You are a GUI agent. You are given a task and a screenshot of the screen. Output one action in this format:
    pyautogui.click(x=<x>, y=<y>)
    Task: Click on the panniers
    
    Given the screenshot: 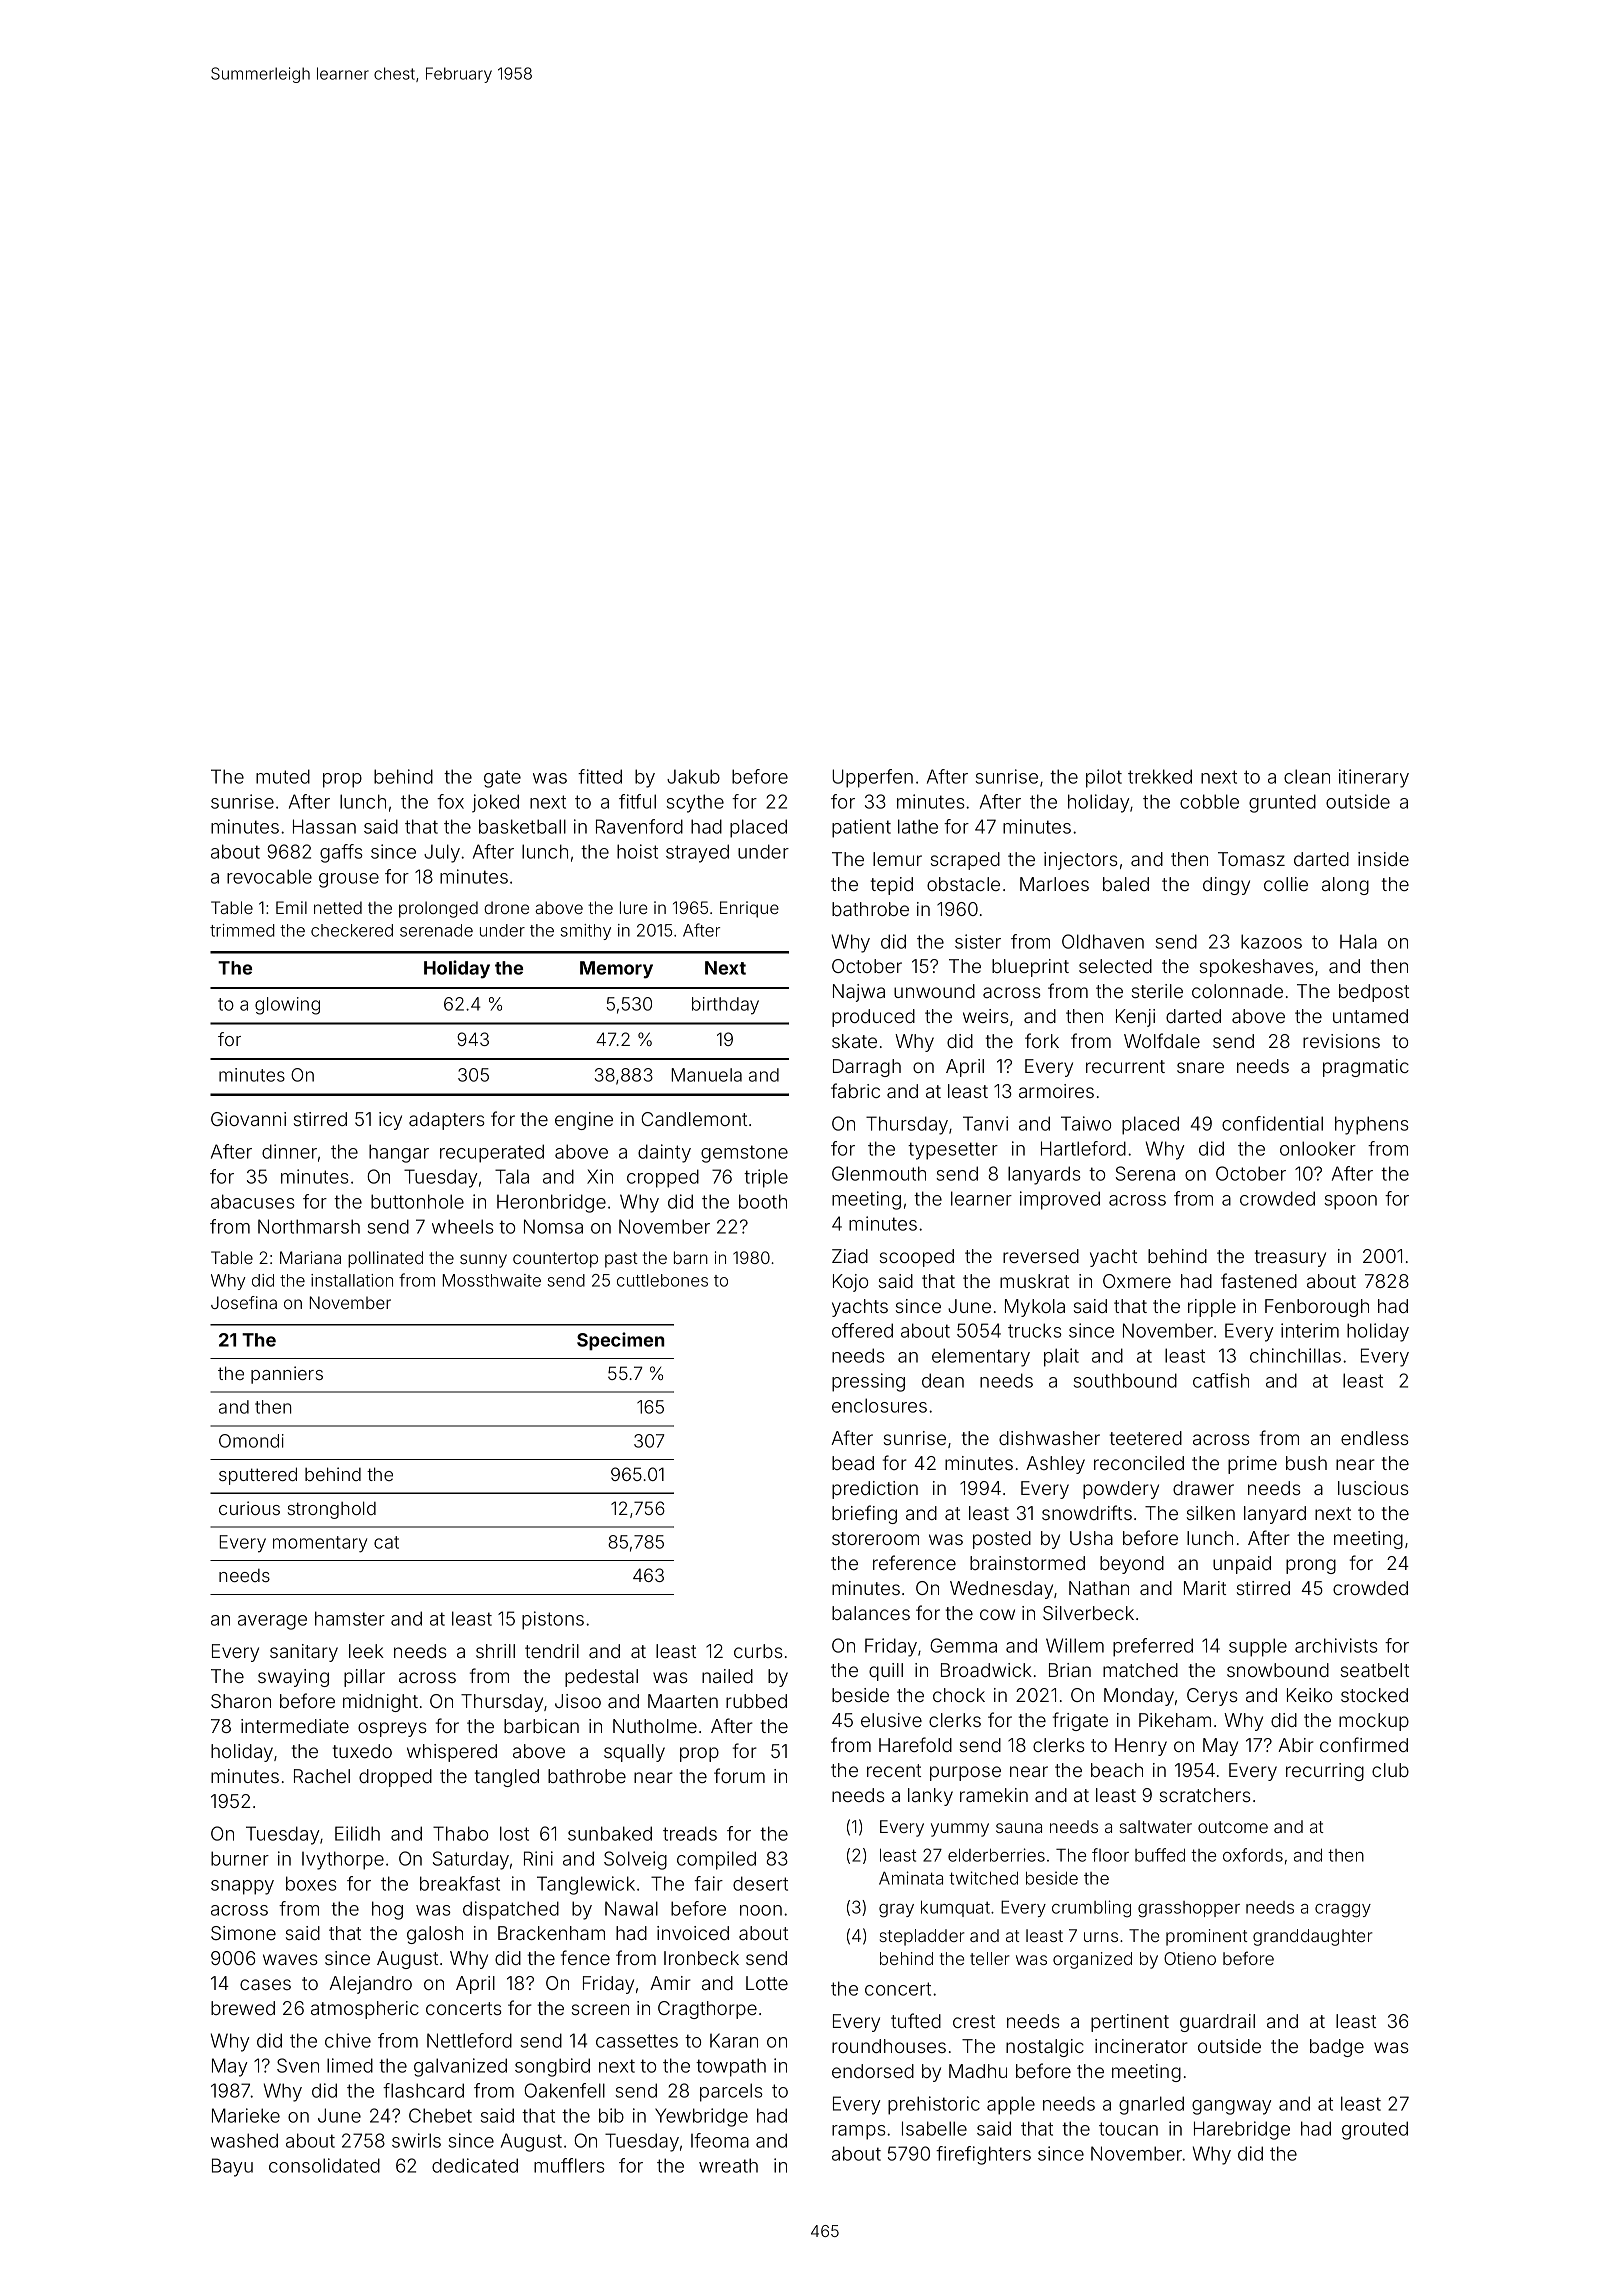 What is the action you would take?
    pyautogui.click(x=287, y=1375)
